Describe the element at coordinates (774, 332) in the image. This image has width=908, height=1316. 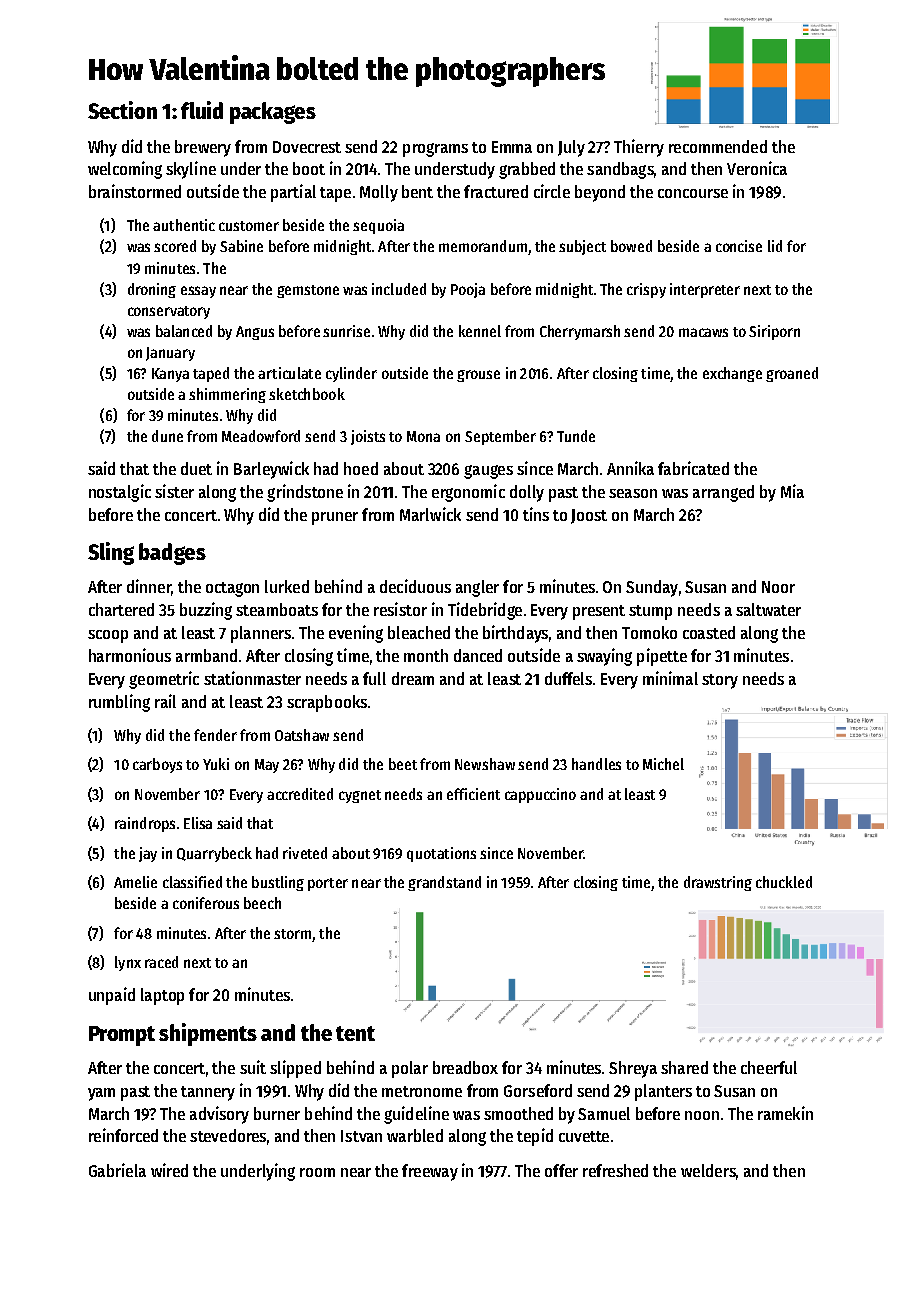
I see `Siriporn` at that location.
